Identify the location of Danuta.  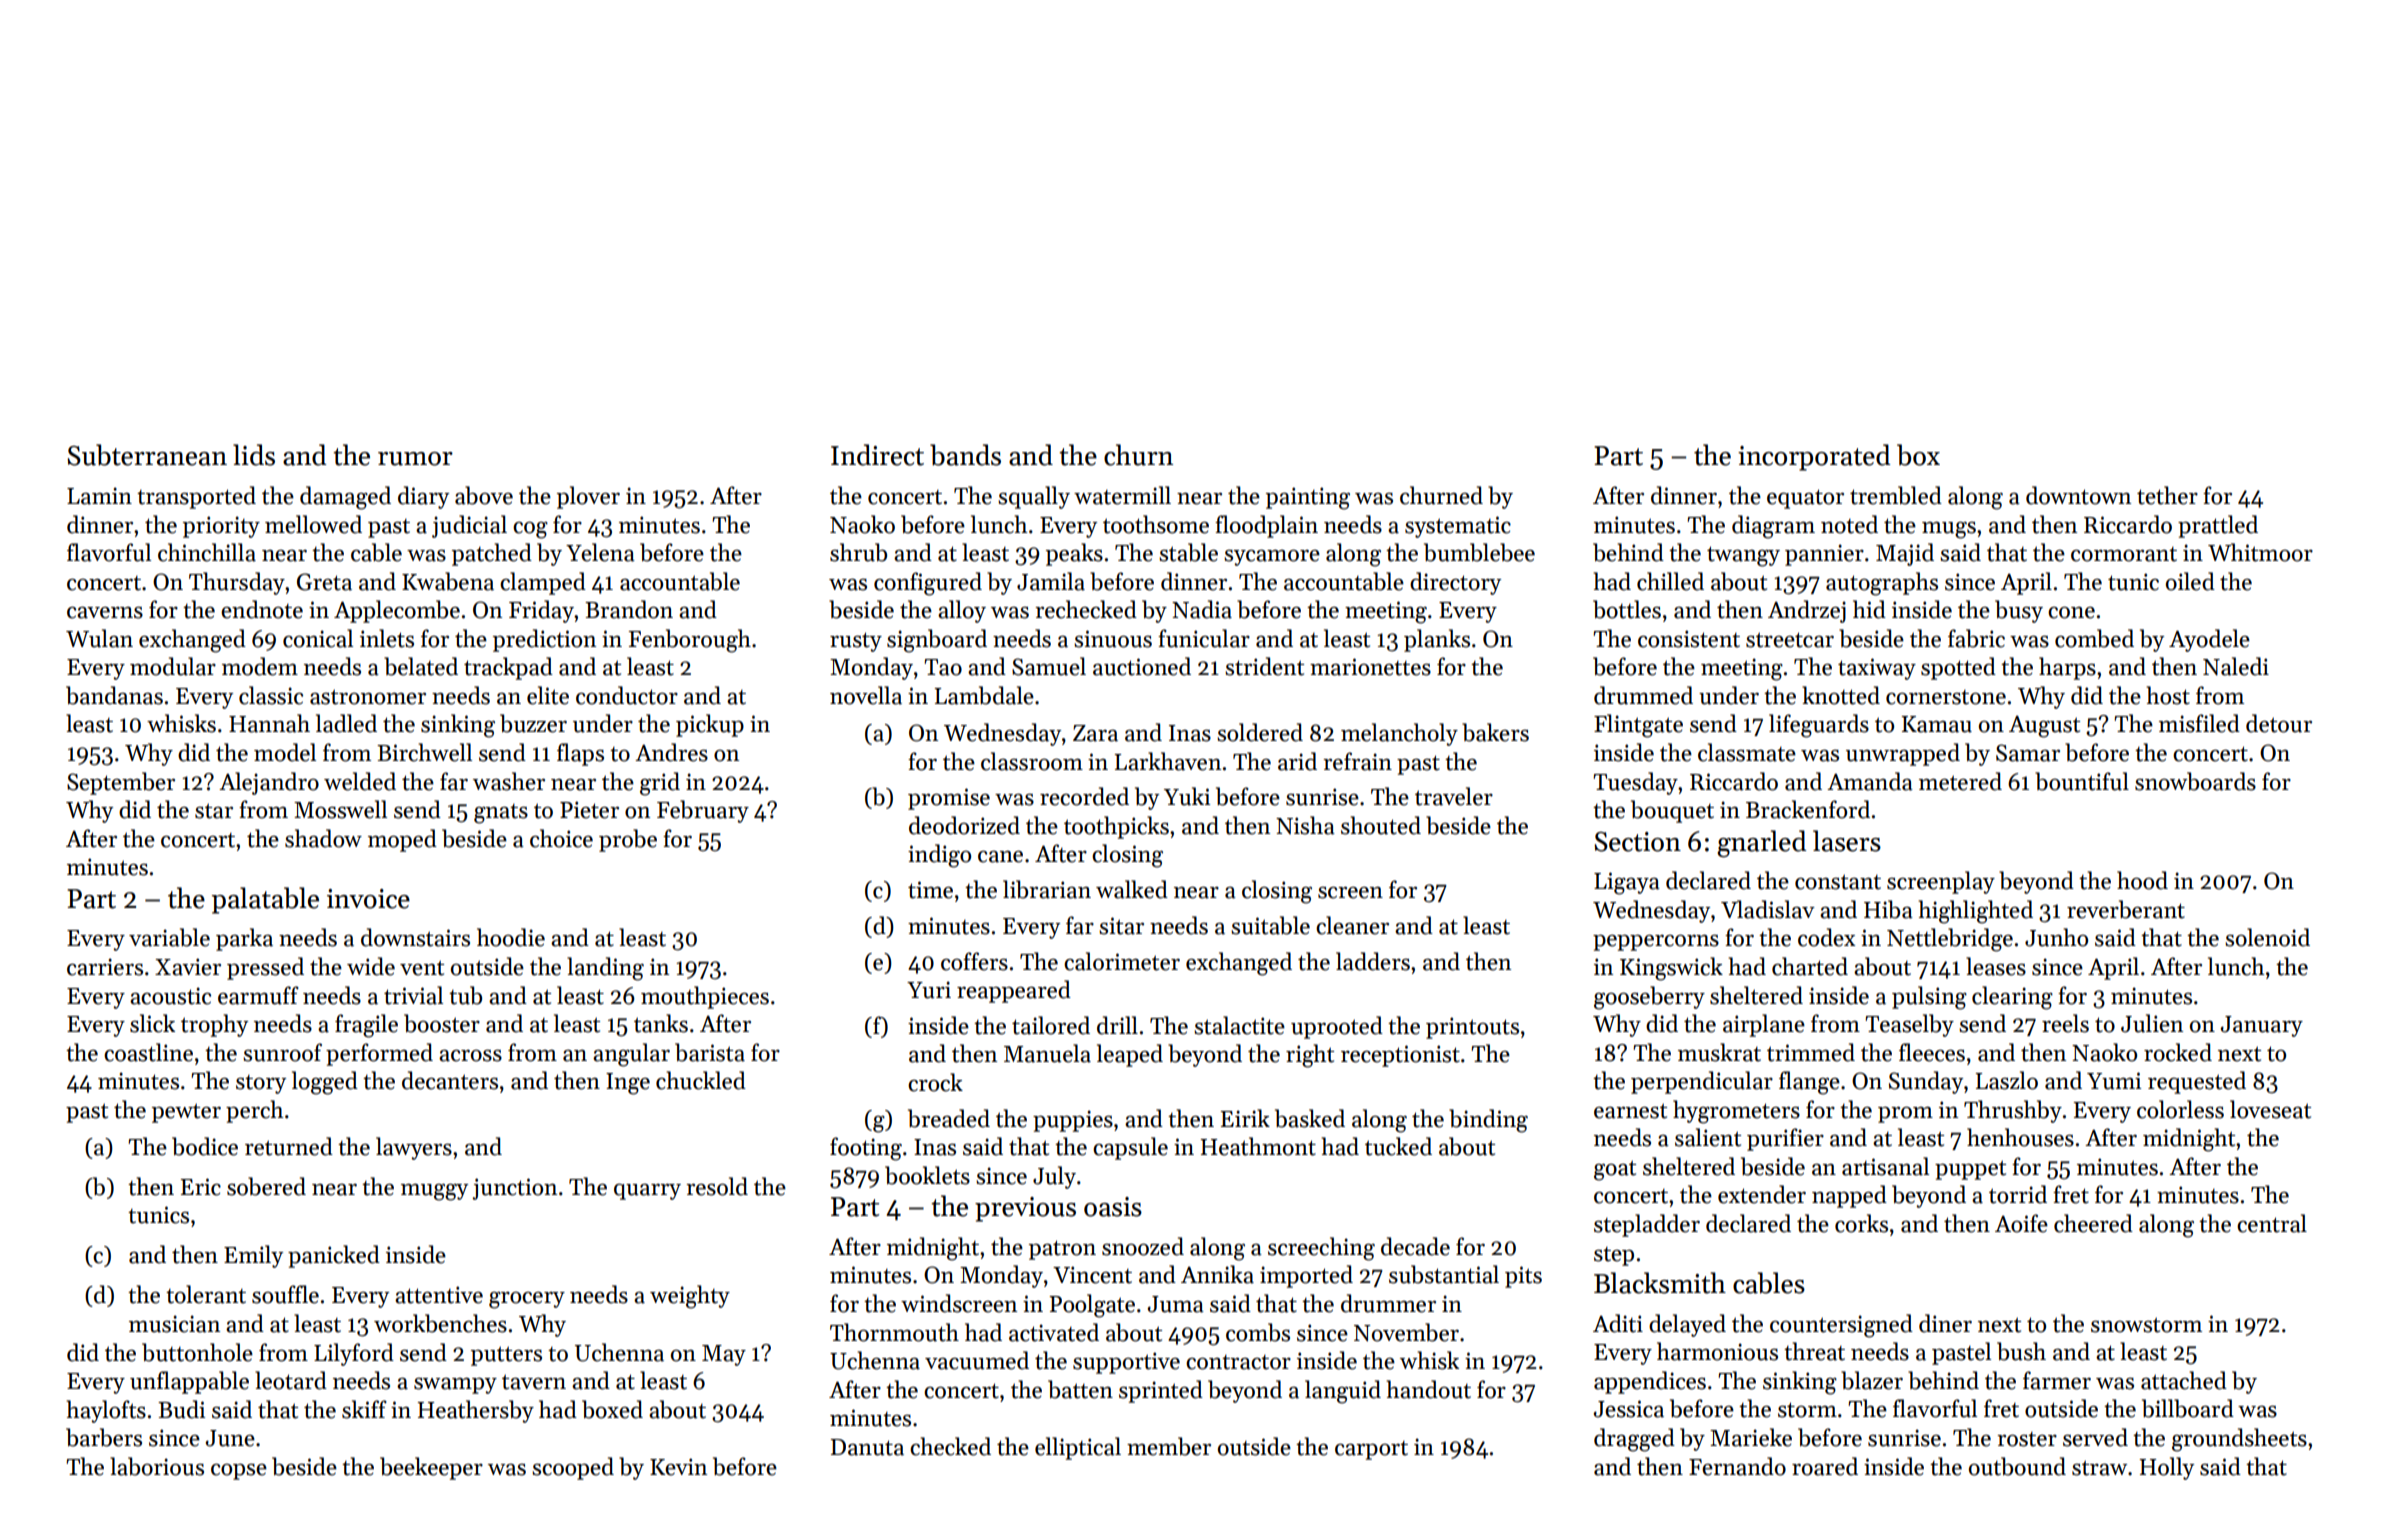
(867, 1447).
